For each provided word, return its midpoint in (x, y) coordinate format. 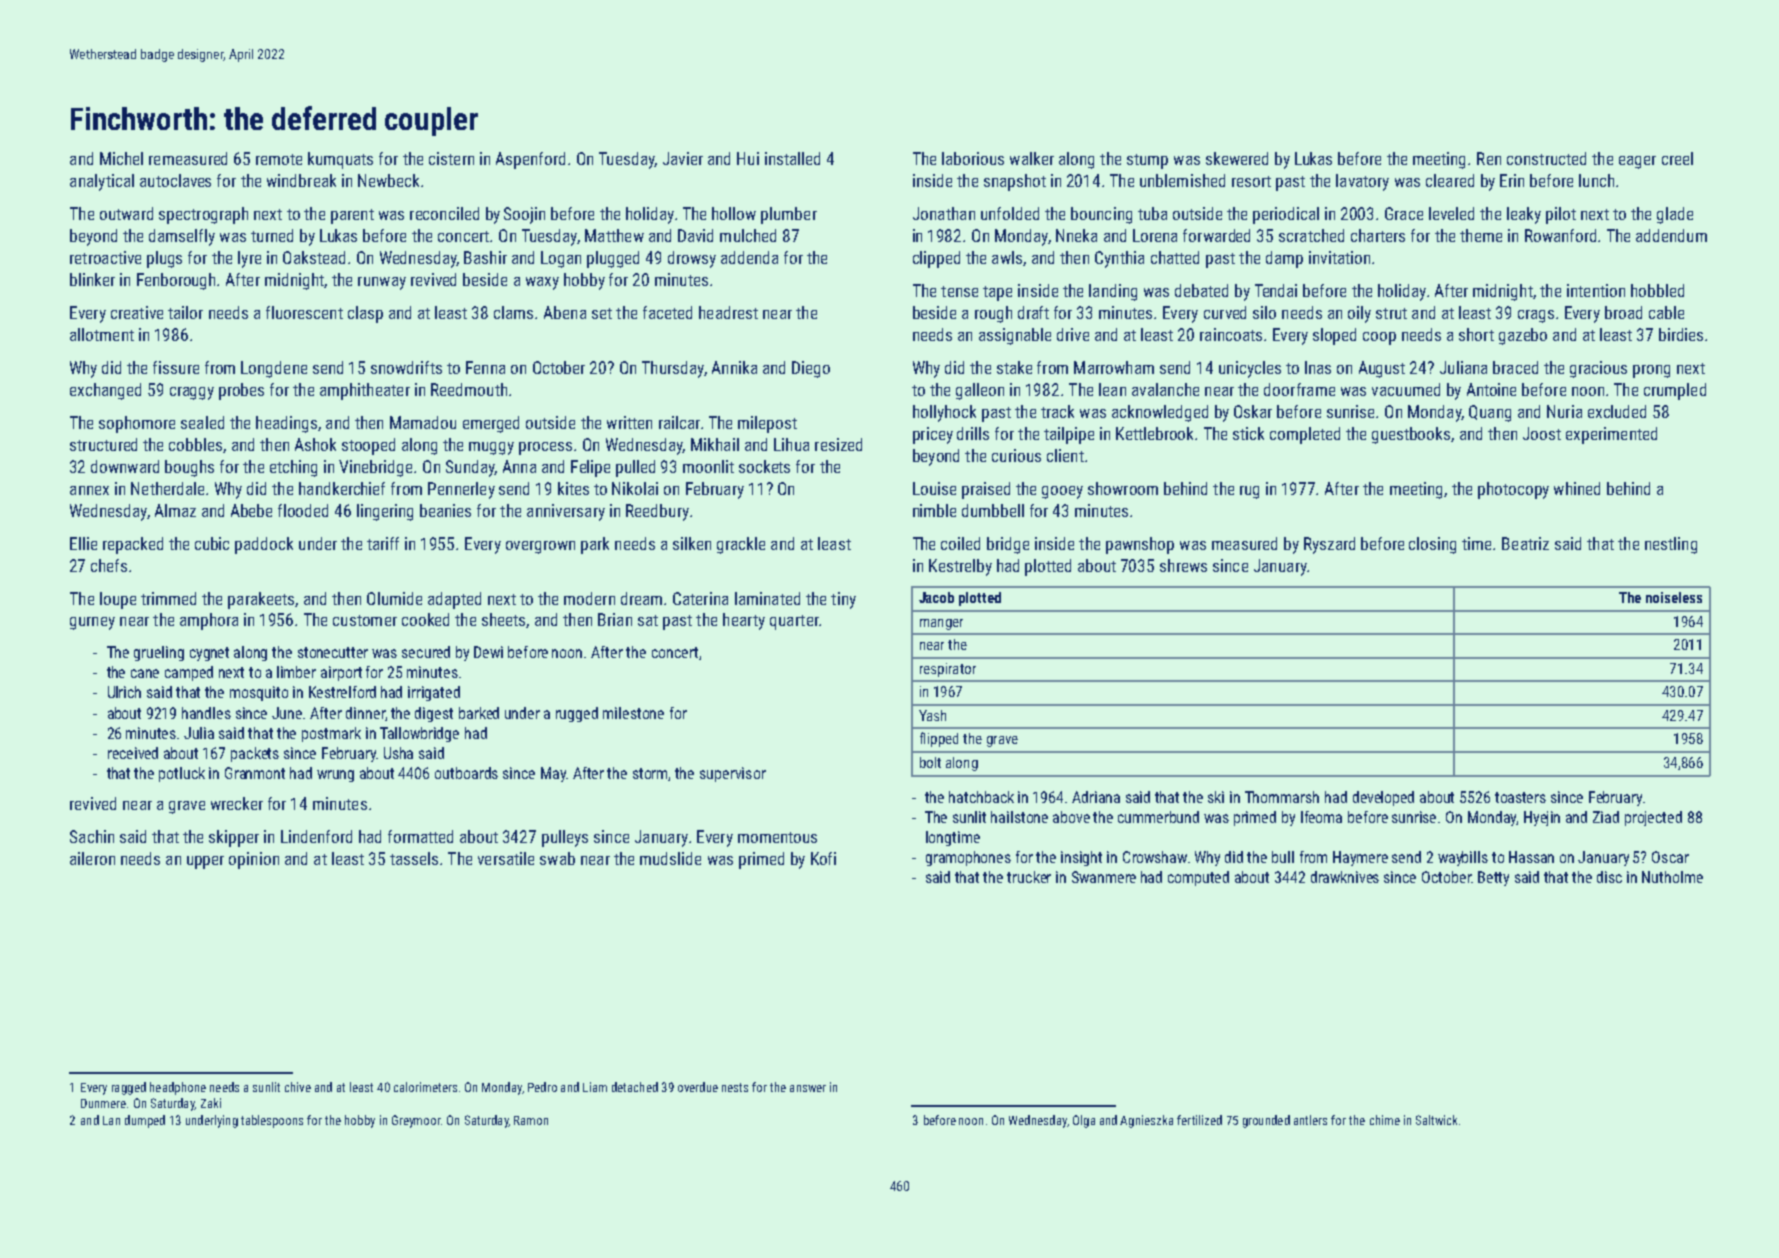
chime (1385, 1120)
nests (735, 1087)
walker (1032, 158)
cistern (451, 158)
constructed (1546, 158)
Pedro (542, 1087)
